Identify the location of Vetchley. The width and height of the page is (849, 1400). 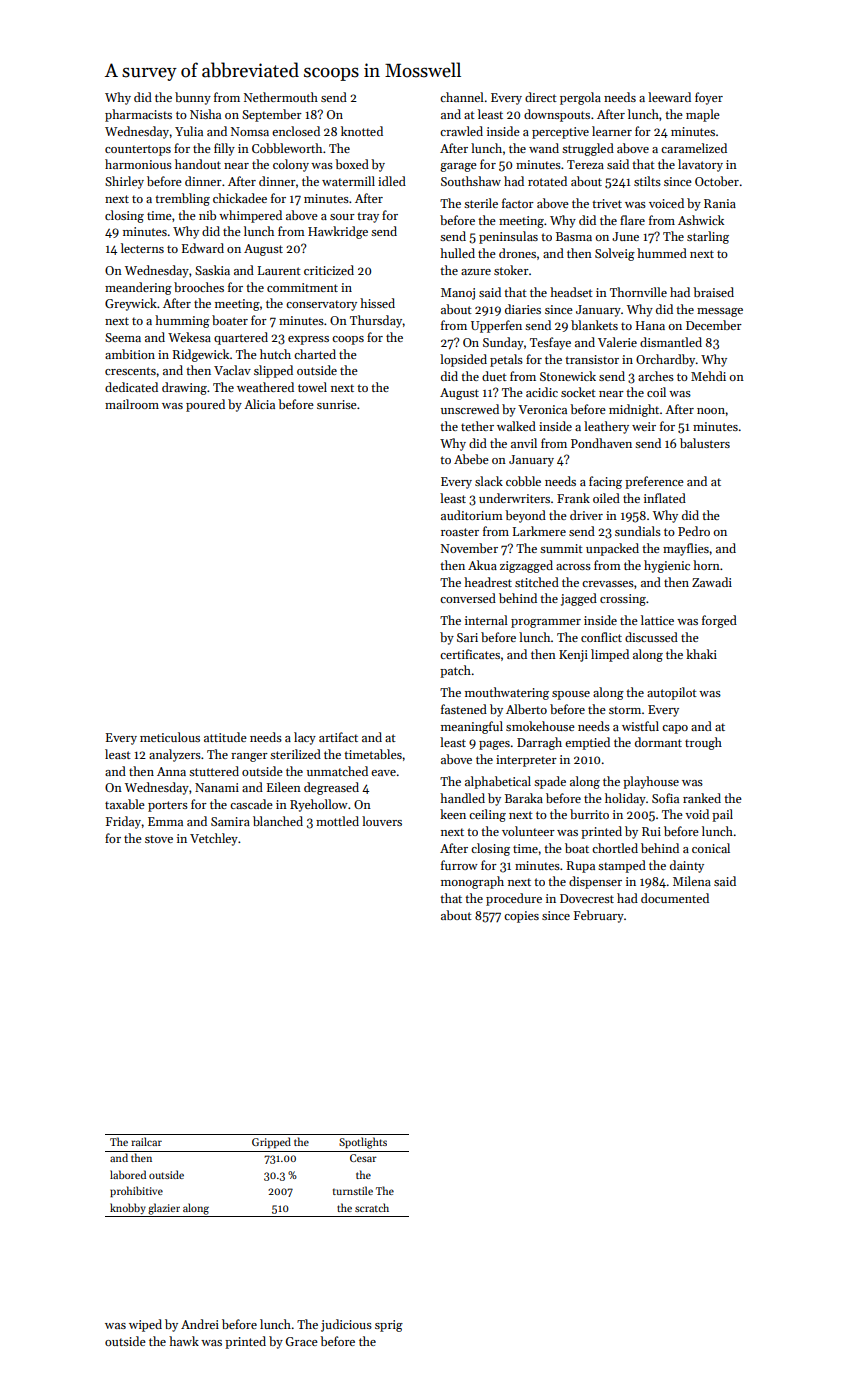
(214, 839).
